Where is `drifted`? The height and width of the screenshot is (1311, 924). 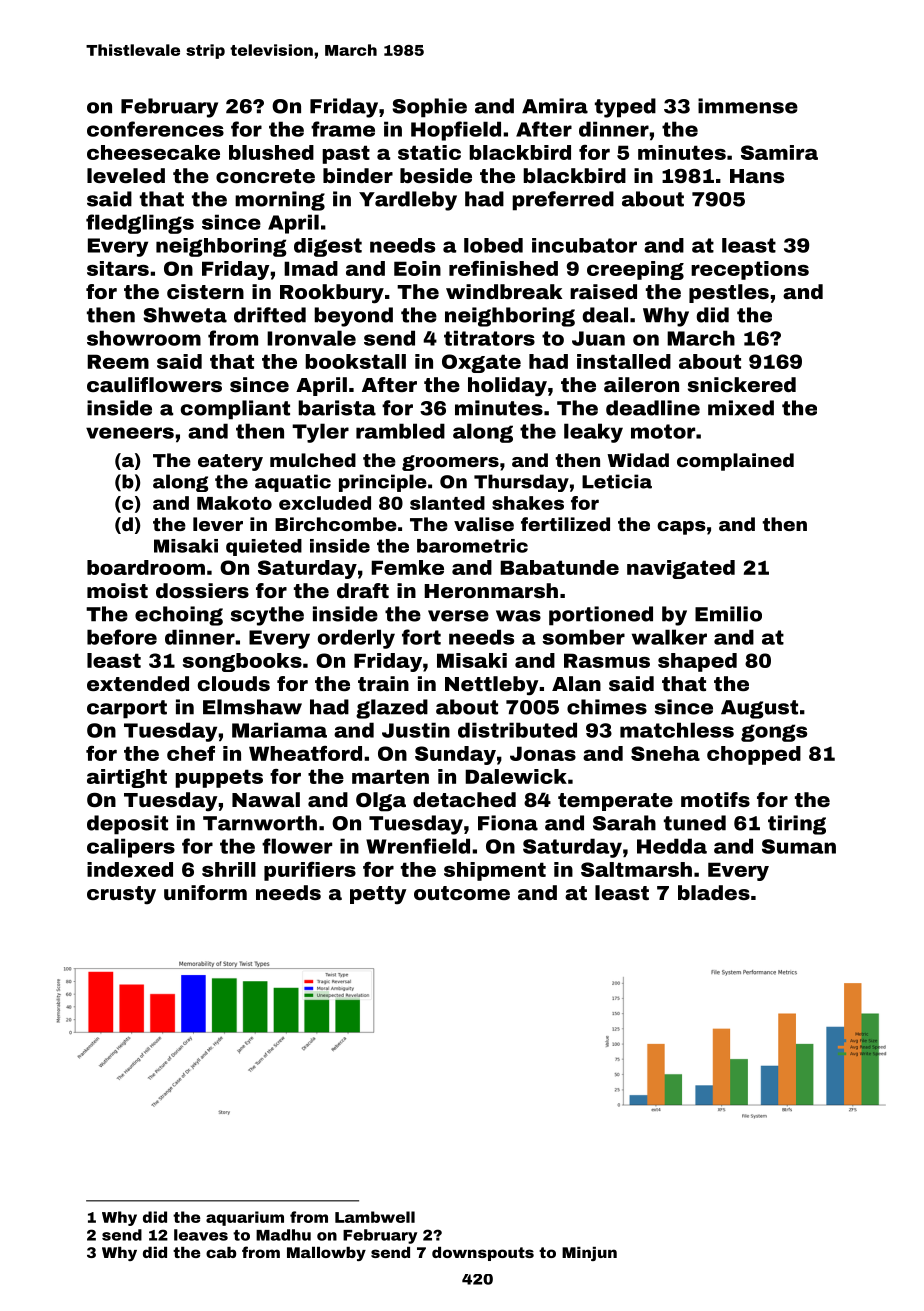 drifted is located at coordinates (270, 315).
